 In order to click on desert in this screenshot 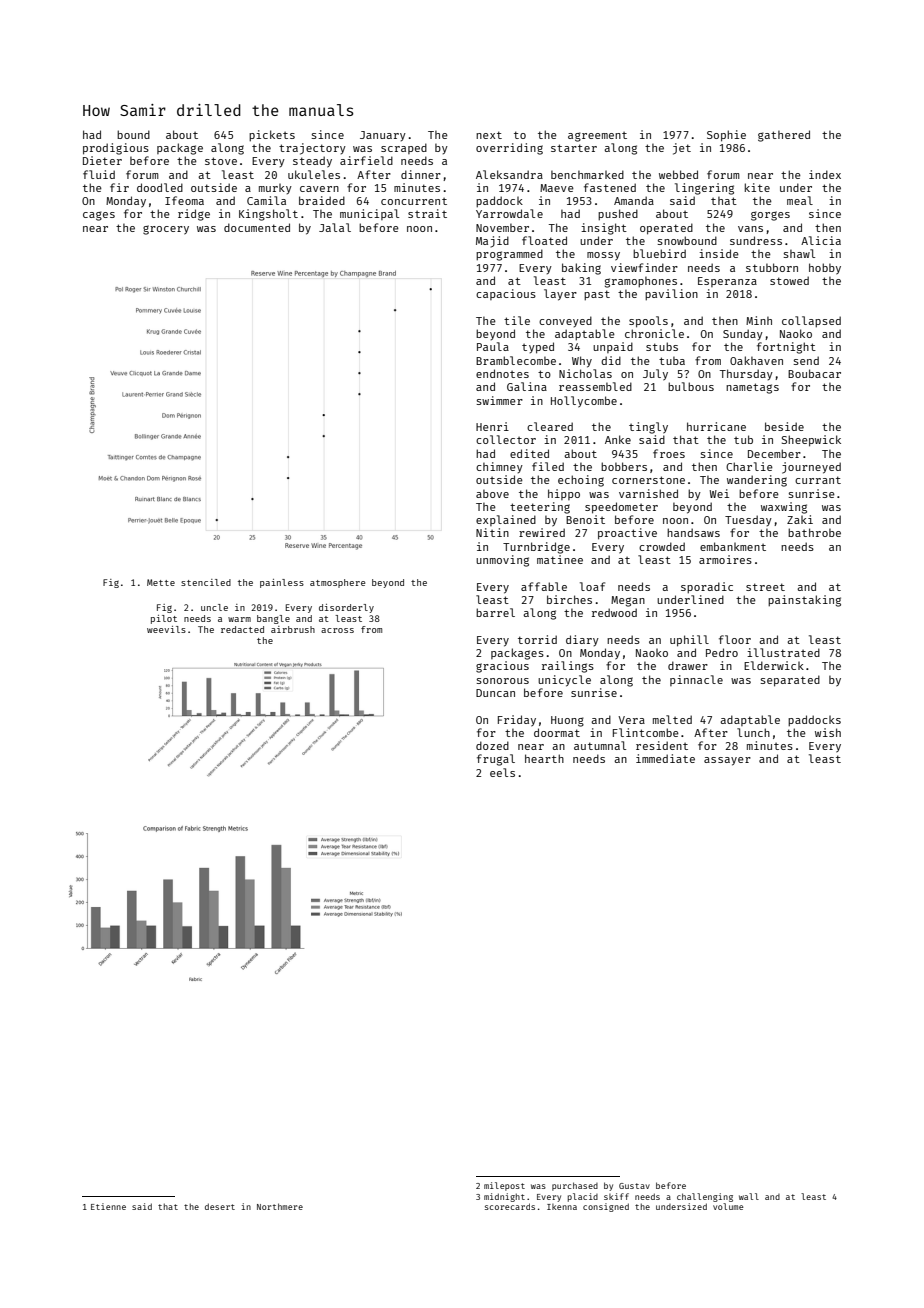, I will do `click(220, 1206)`.
